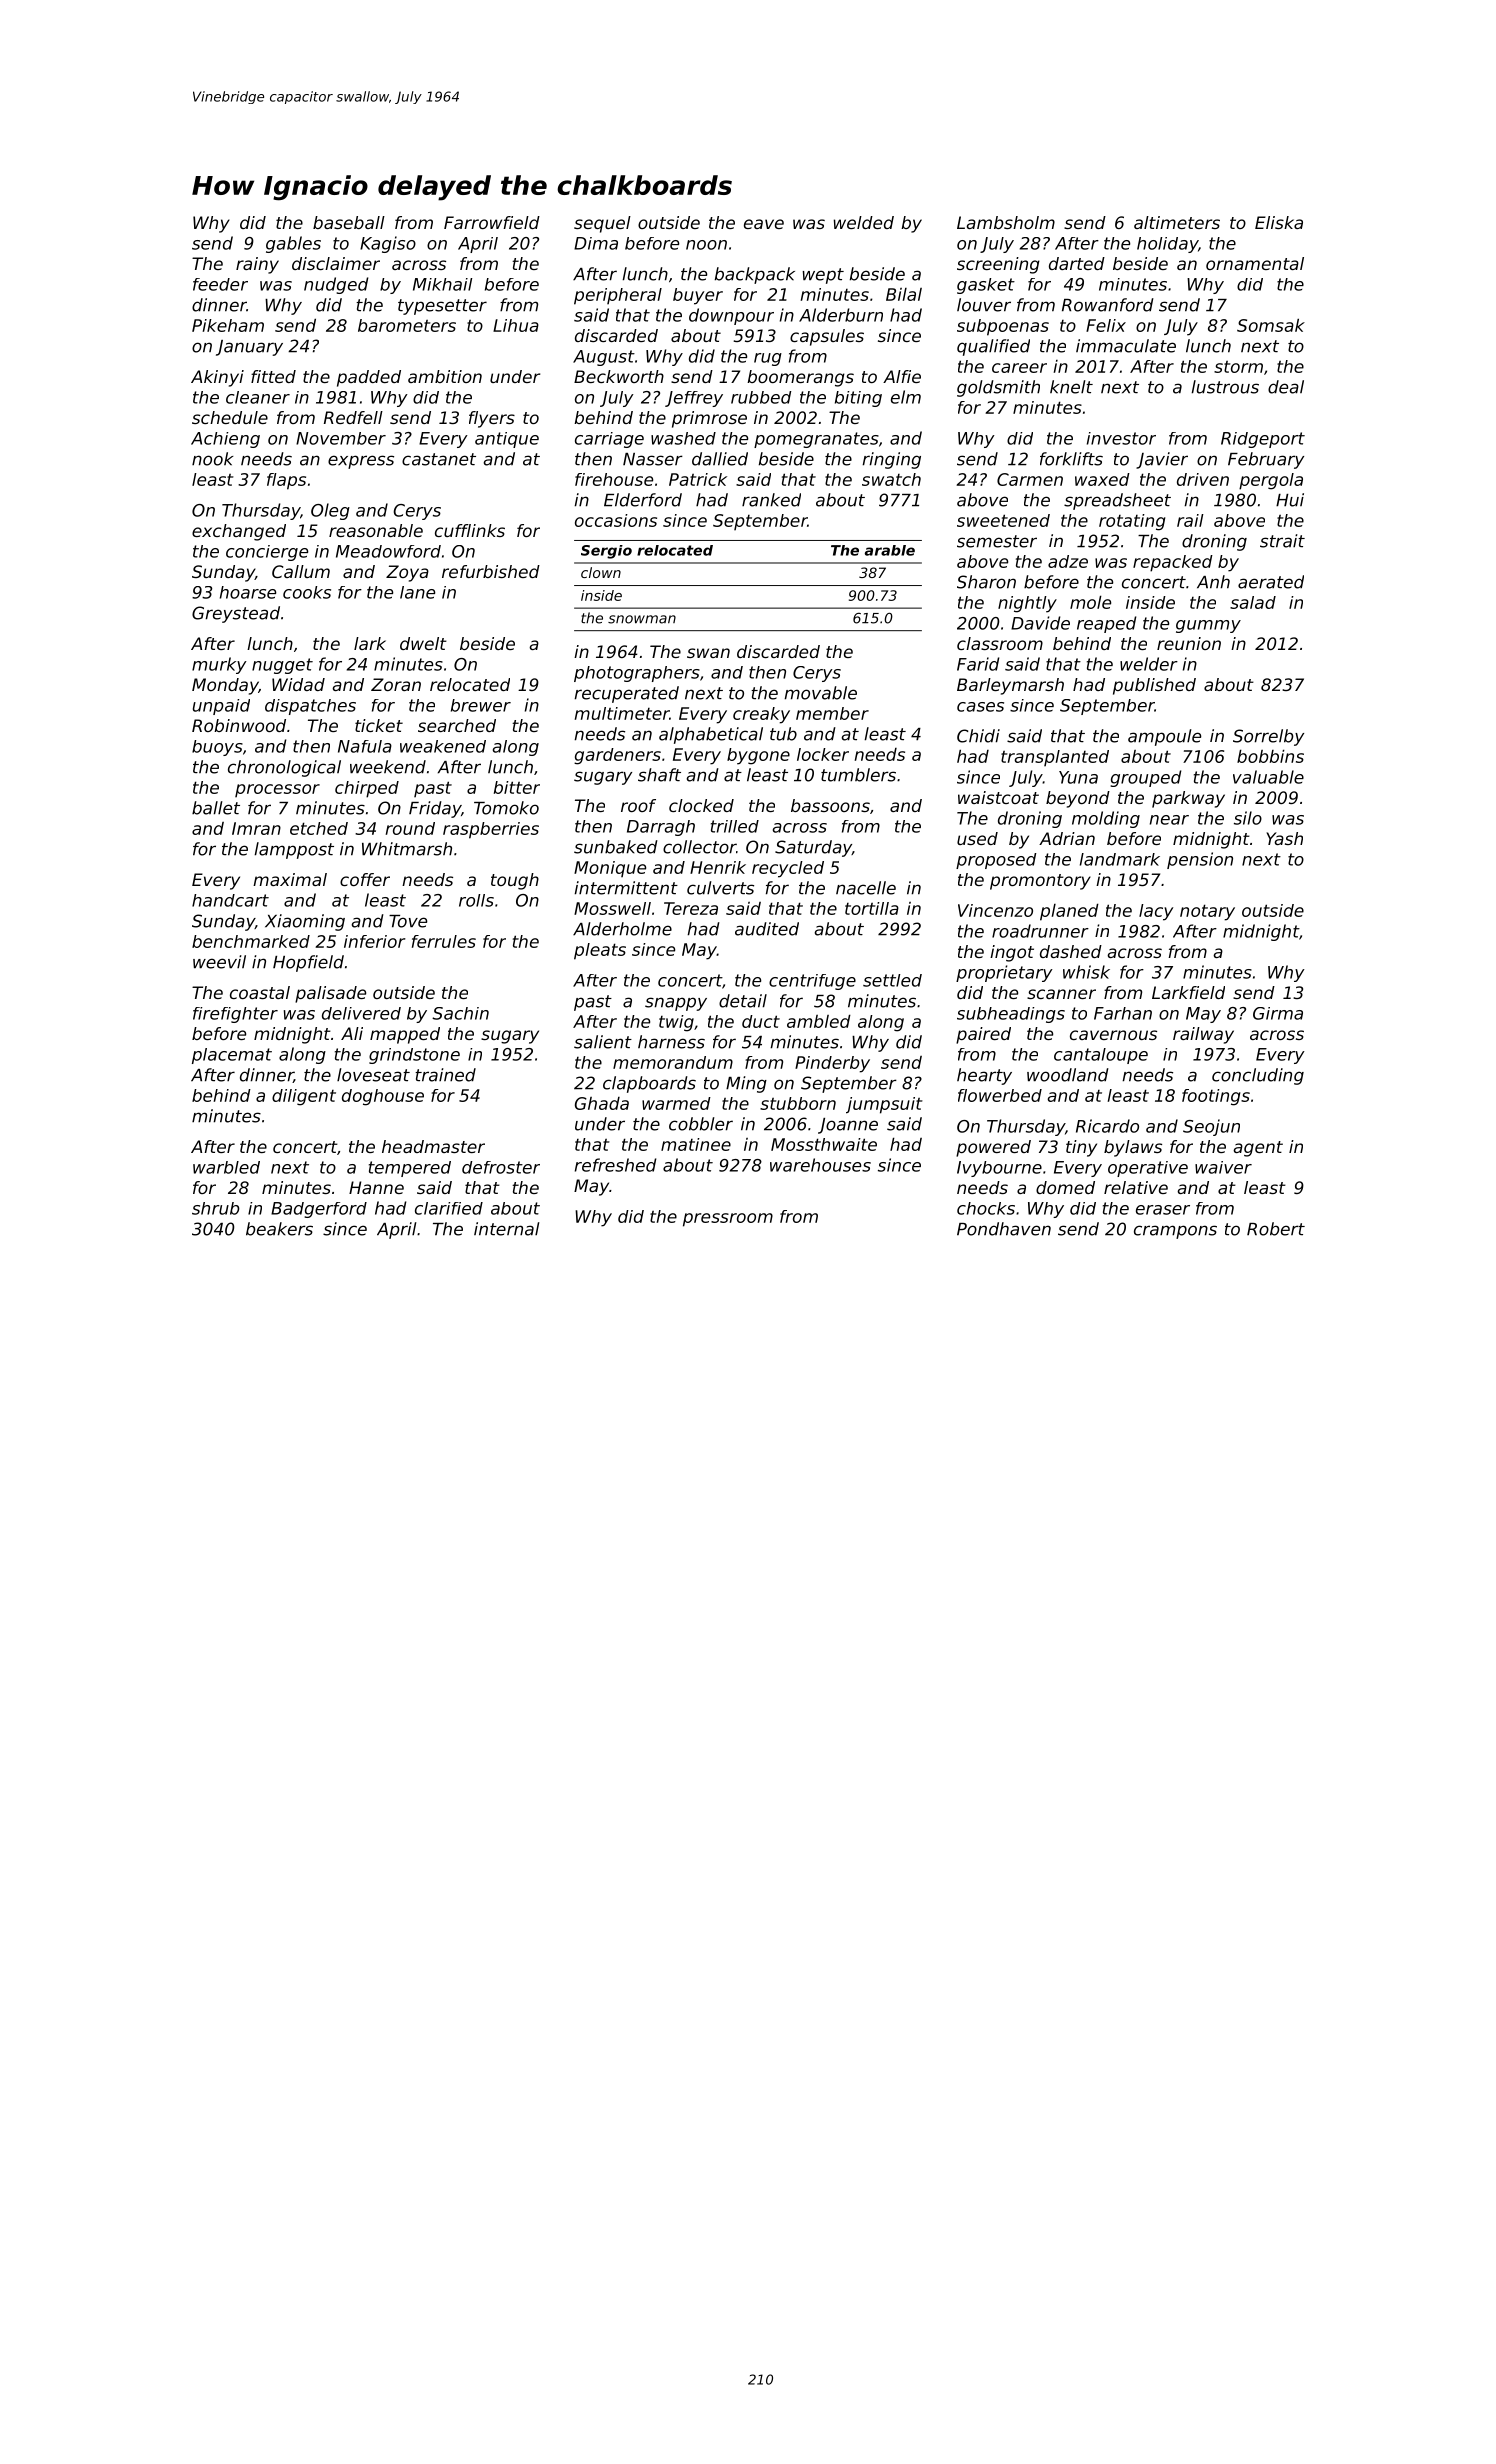 This document has height=2464, width=1496. Describe the element at coordinates (516, 325) in the document. I see `Lihua` at that location.
